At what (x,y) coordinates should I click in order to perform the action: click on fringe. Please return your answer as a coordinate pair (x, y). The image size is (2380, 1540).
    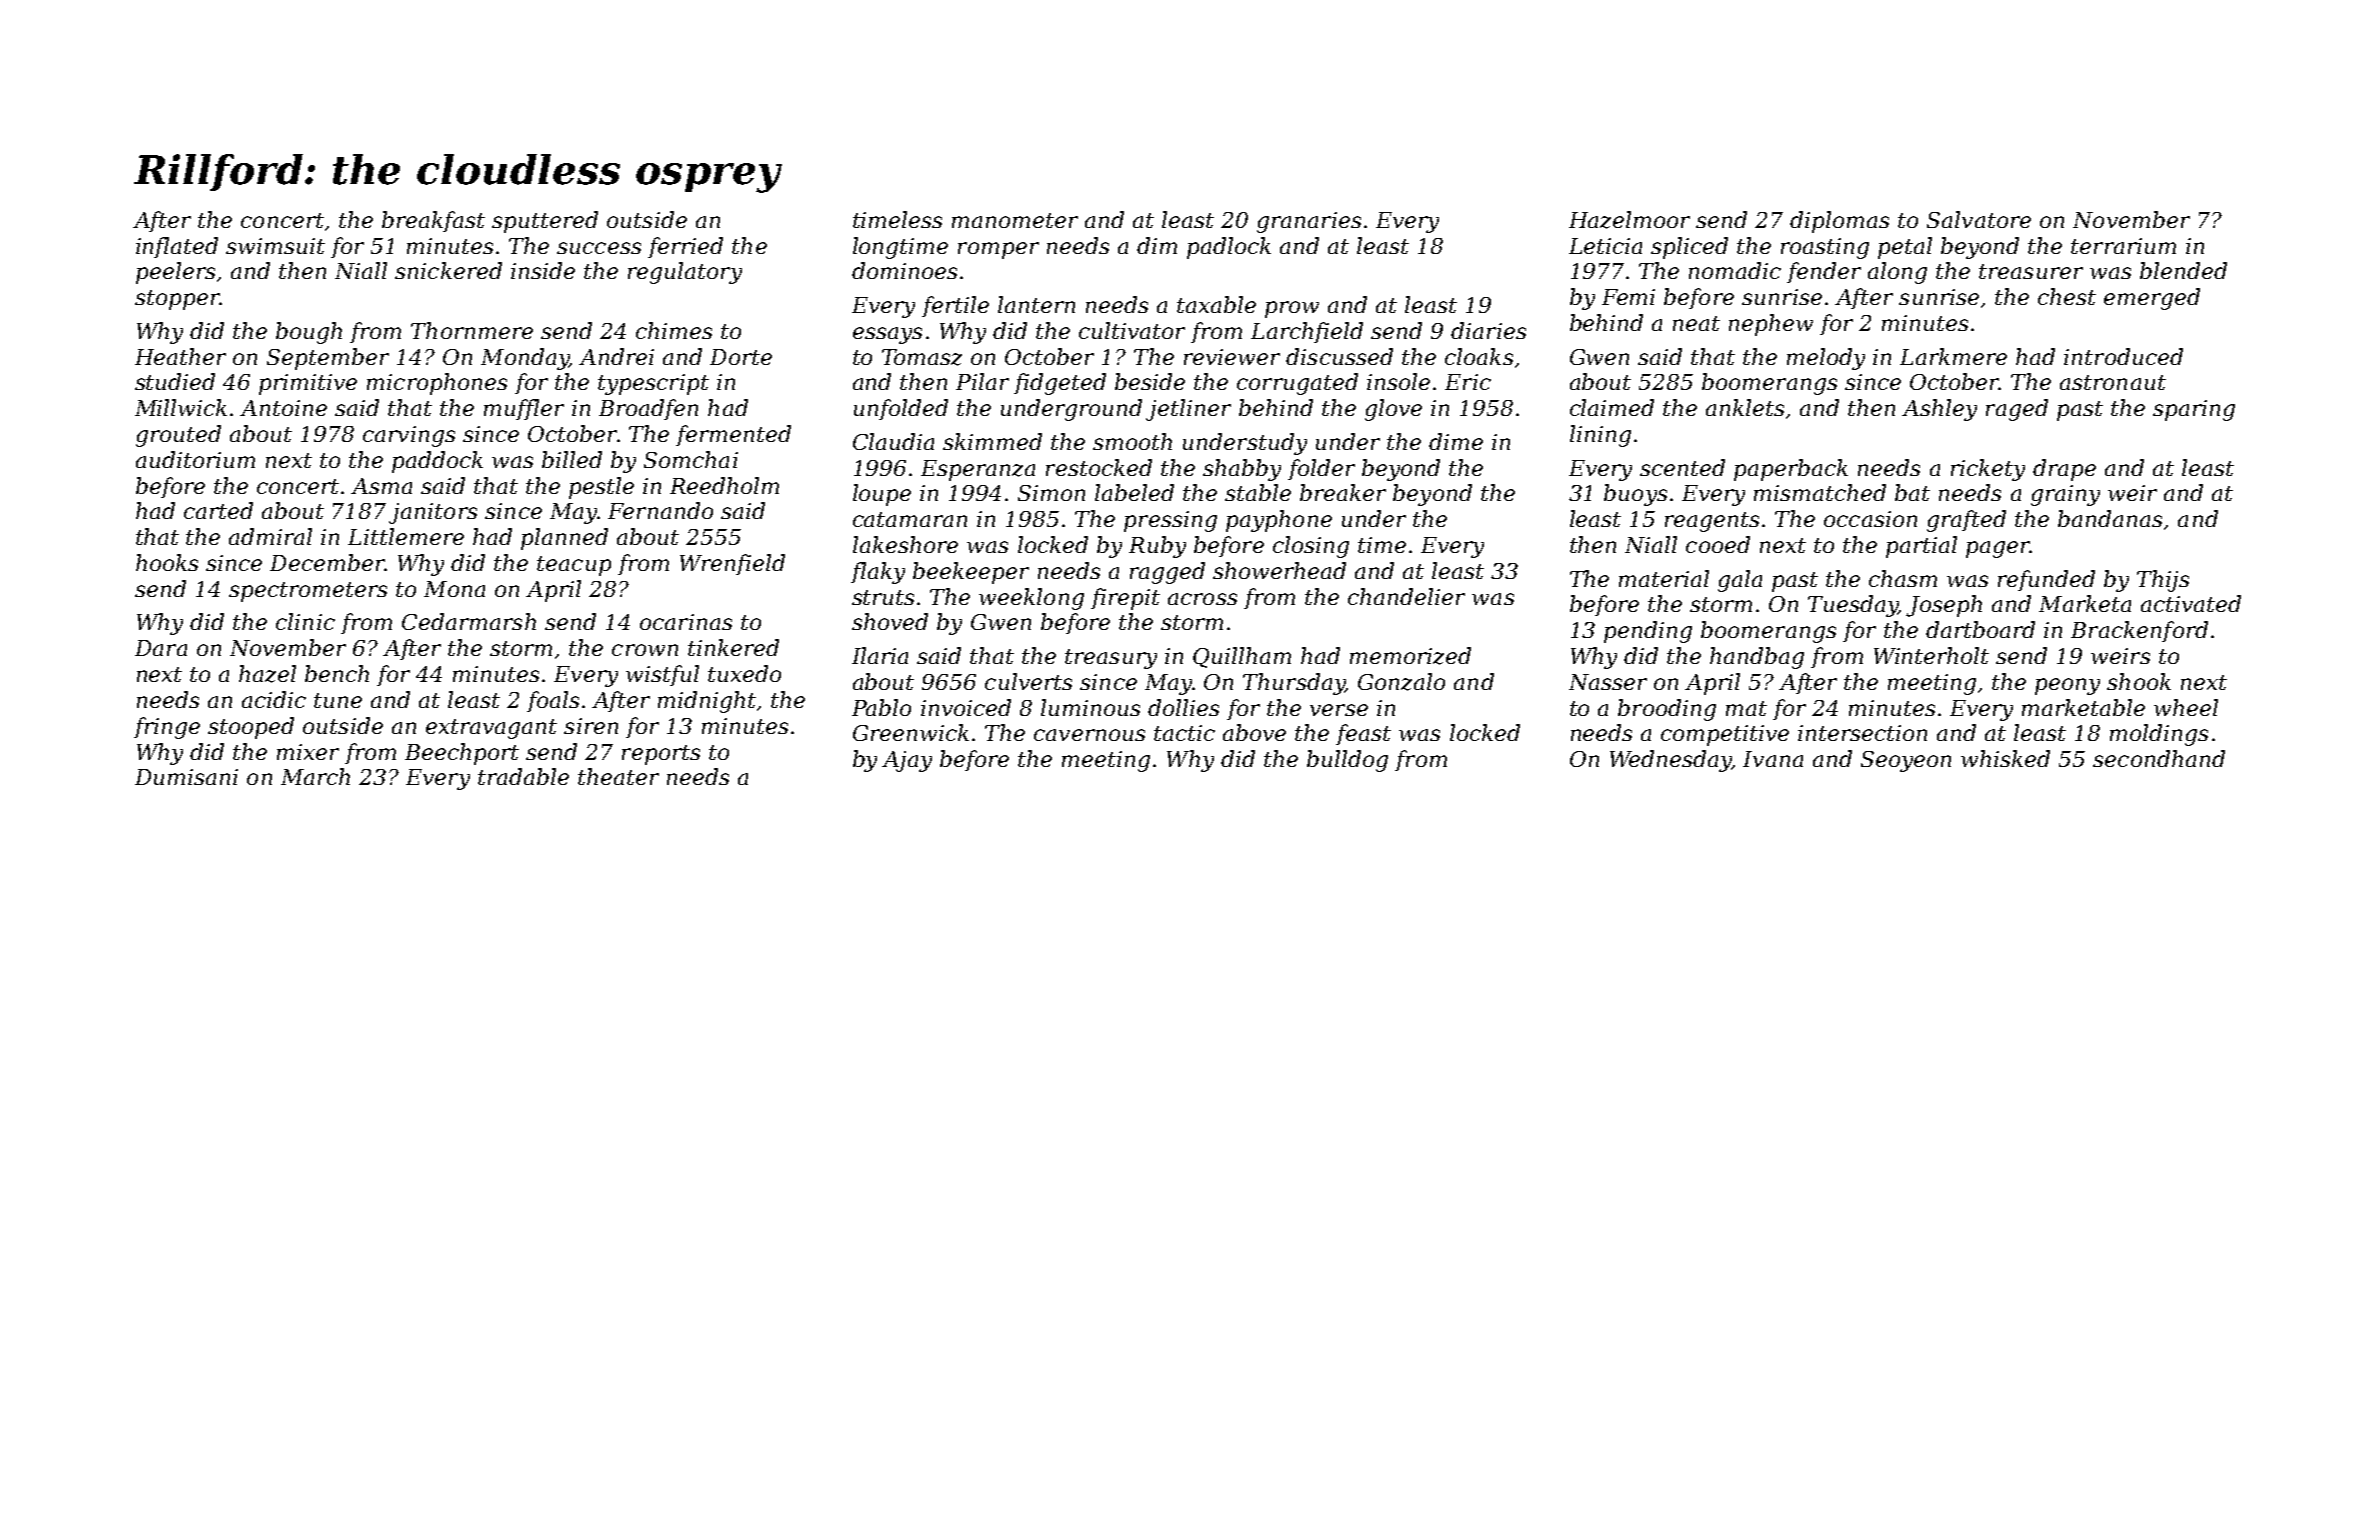
    Looking at the image, I should click on (167, 728).
